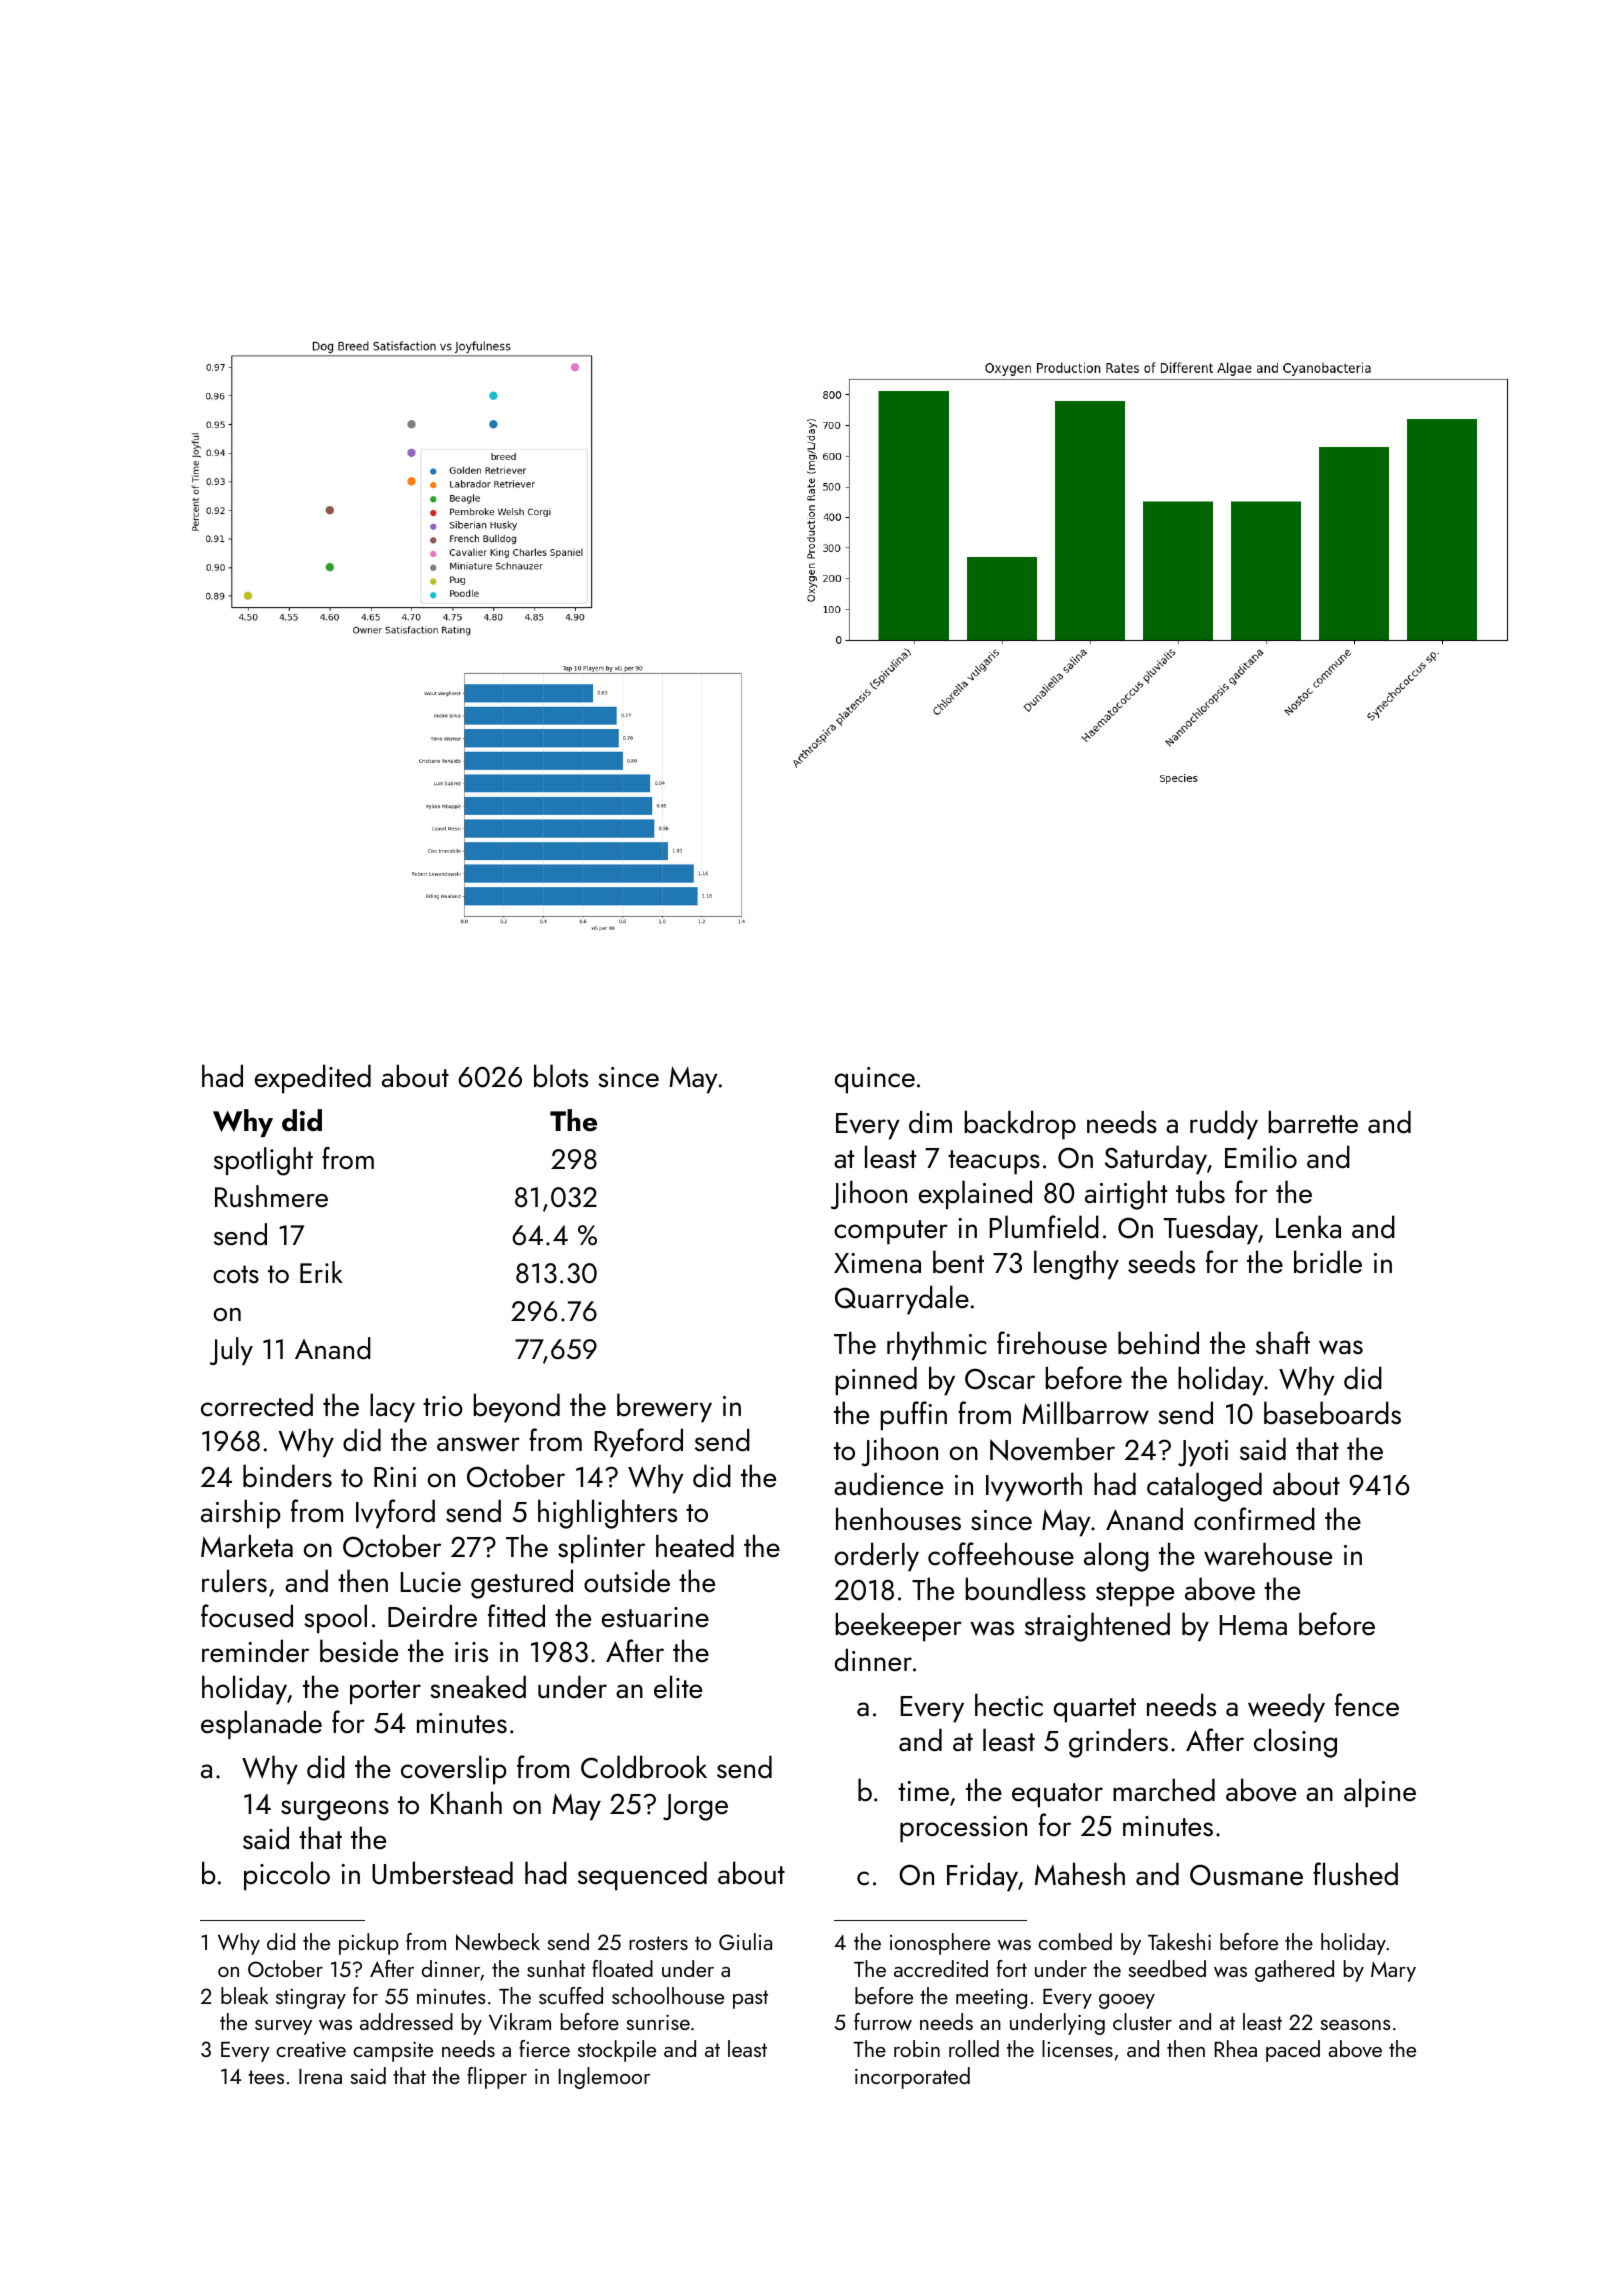 The height and width of the document is (2292, 1620). I want to click on rosters, so click(658, 1943).
